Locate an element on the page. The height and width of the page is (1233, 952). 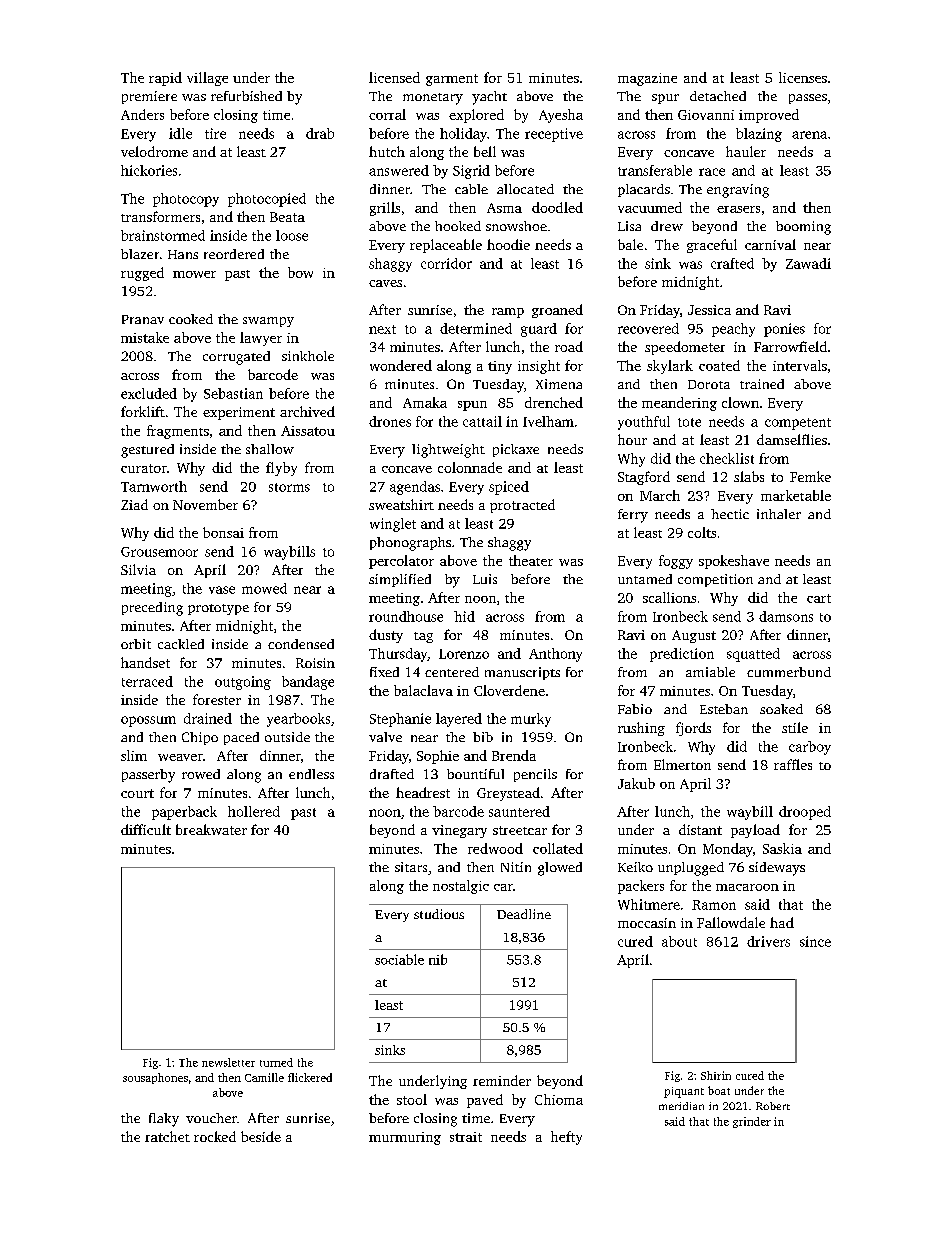
prototype is located at coordinates (218, 609).
